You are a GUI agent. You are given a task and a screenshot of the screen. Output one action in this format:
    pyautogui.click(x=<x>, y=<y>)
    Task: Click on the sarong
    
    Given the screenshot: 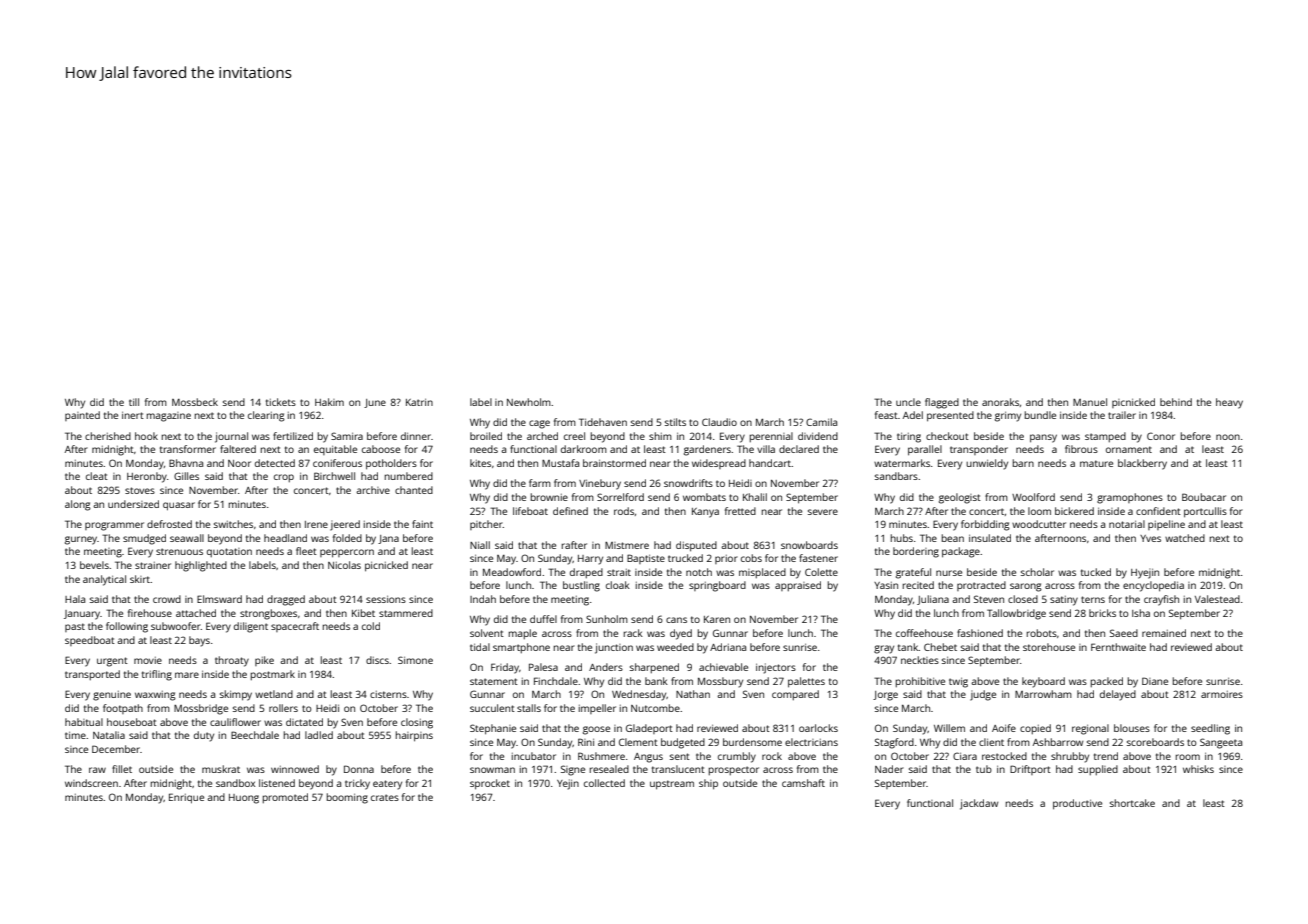 What is the action you would take?
    pyautogui.click(x=1026, y=587)
